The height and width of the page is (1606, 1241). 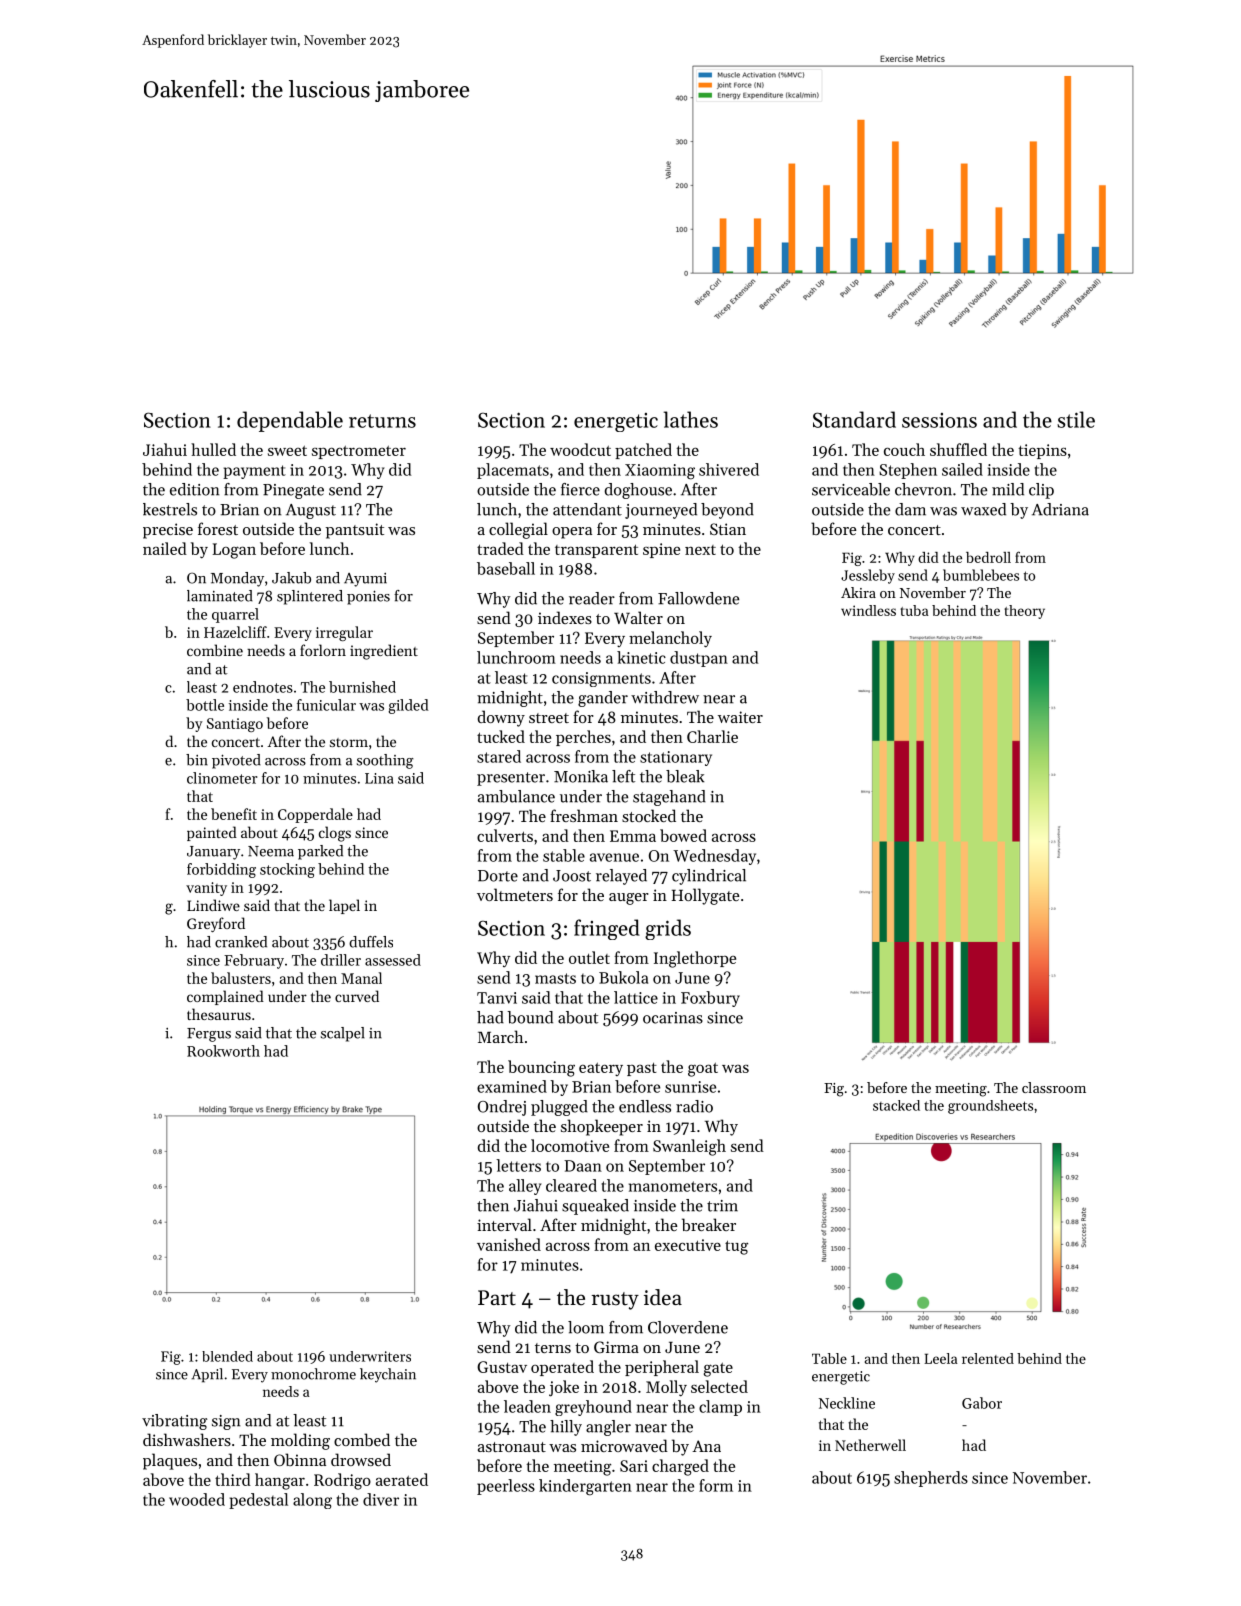 What do you see at coordinates (941, 1358) in the page?
I see `Leela` at bounding box center [941, 1358].
